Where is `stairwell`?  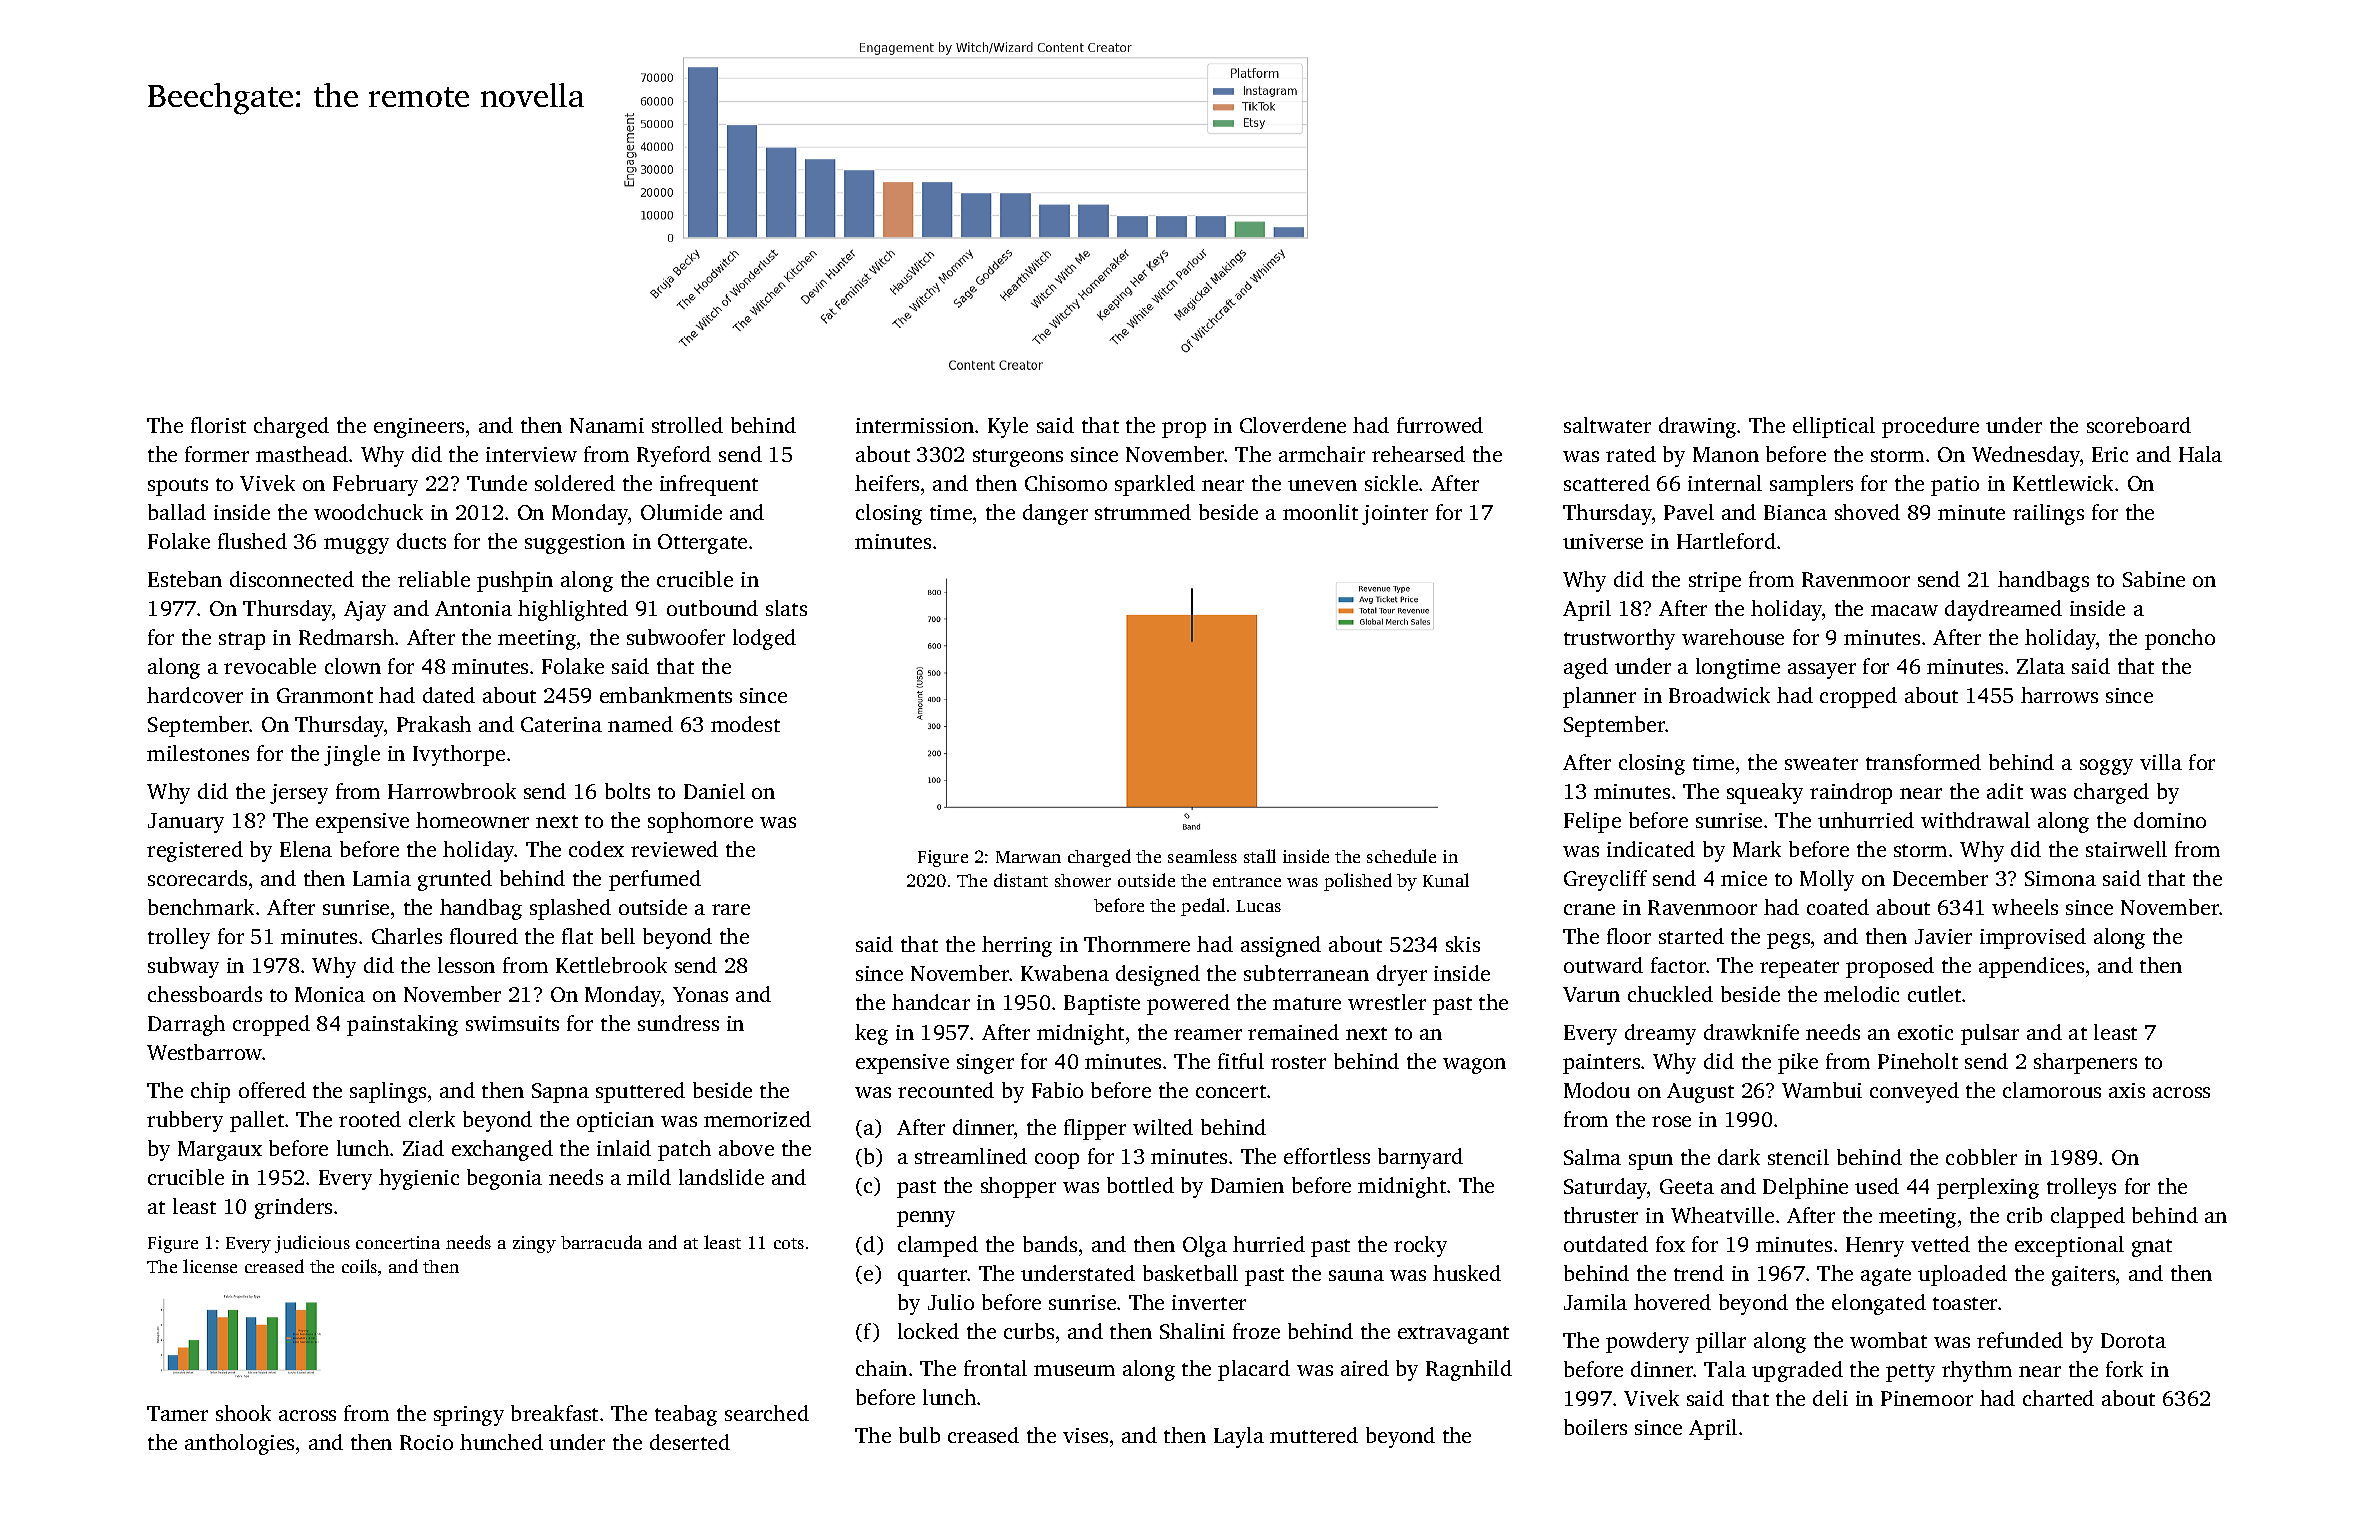 stairwell is located at coordinates (2126, 849).
